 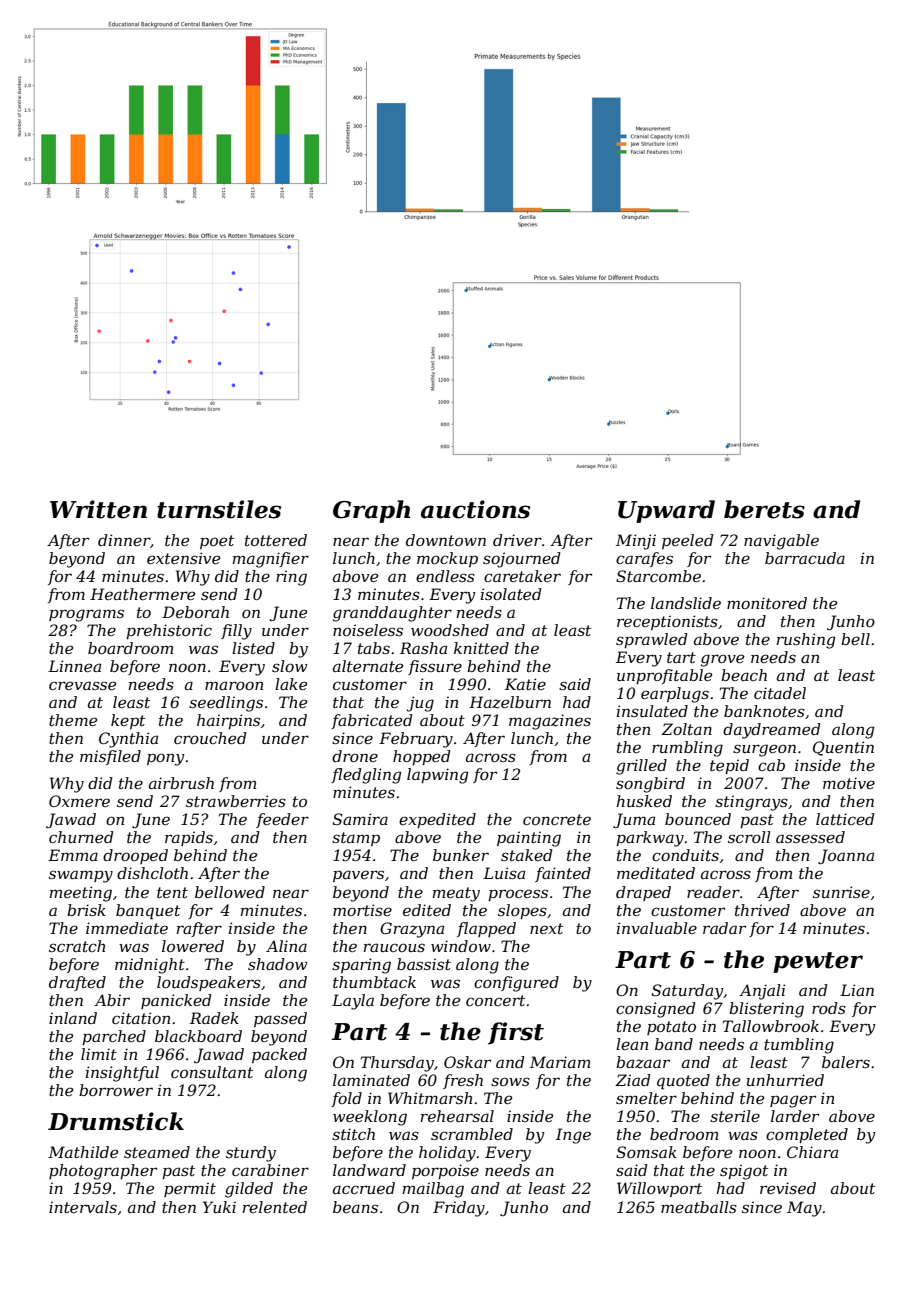 I want to click on auctions, so click(x=475, y=509).
